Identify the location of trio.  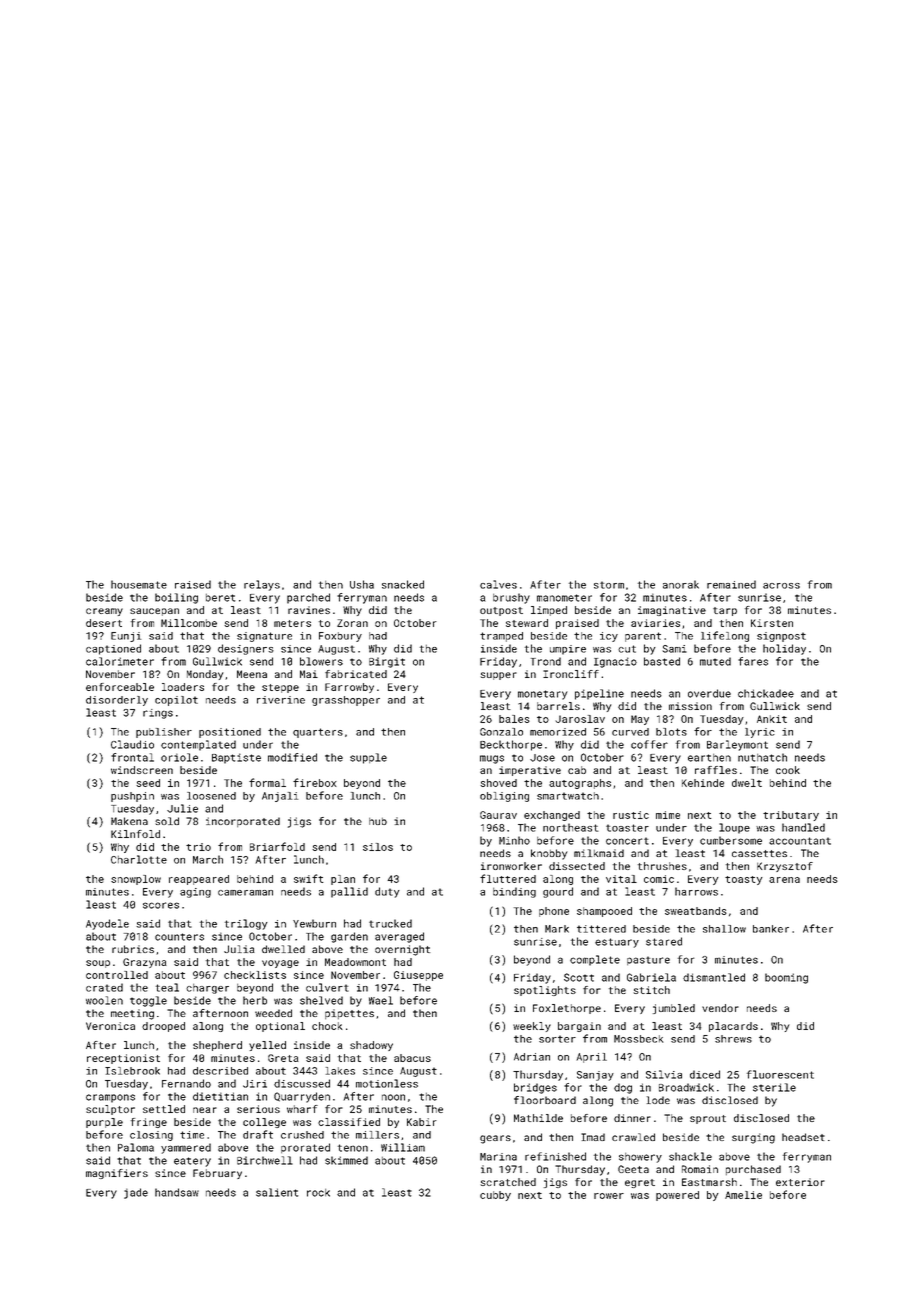
(198, 847).
